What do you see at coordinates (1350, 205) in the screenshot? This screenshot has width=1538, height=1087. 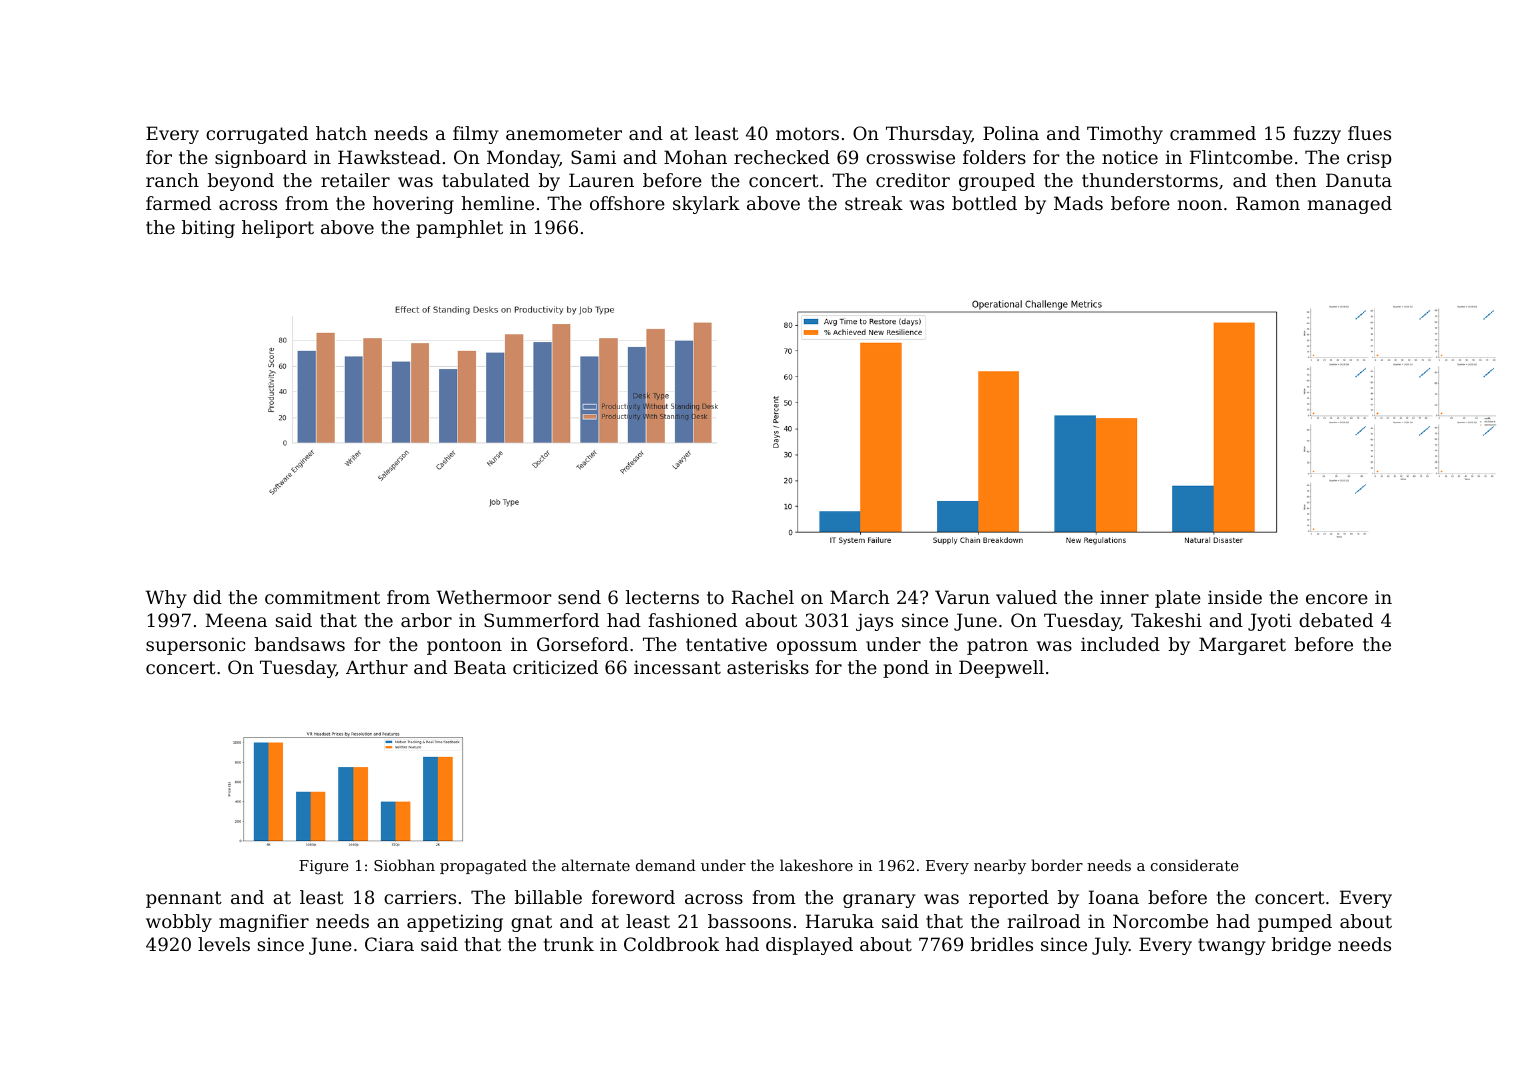 I see `managed` at bounding box center [1350, 205].
